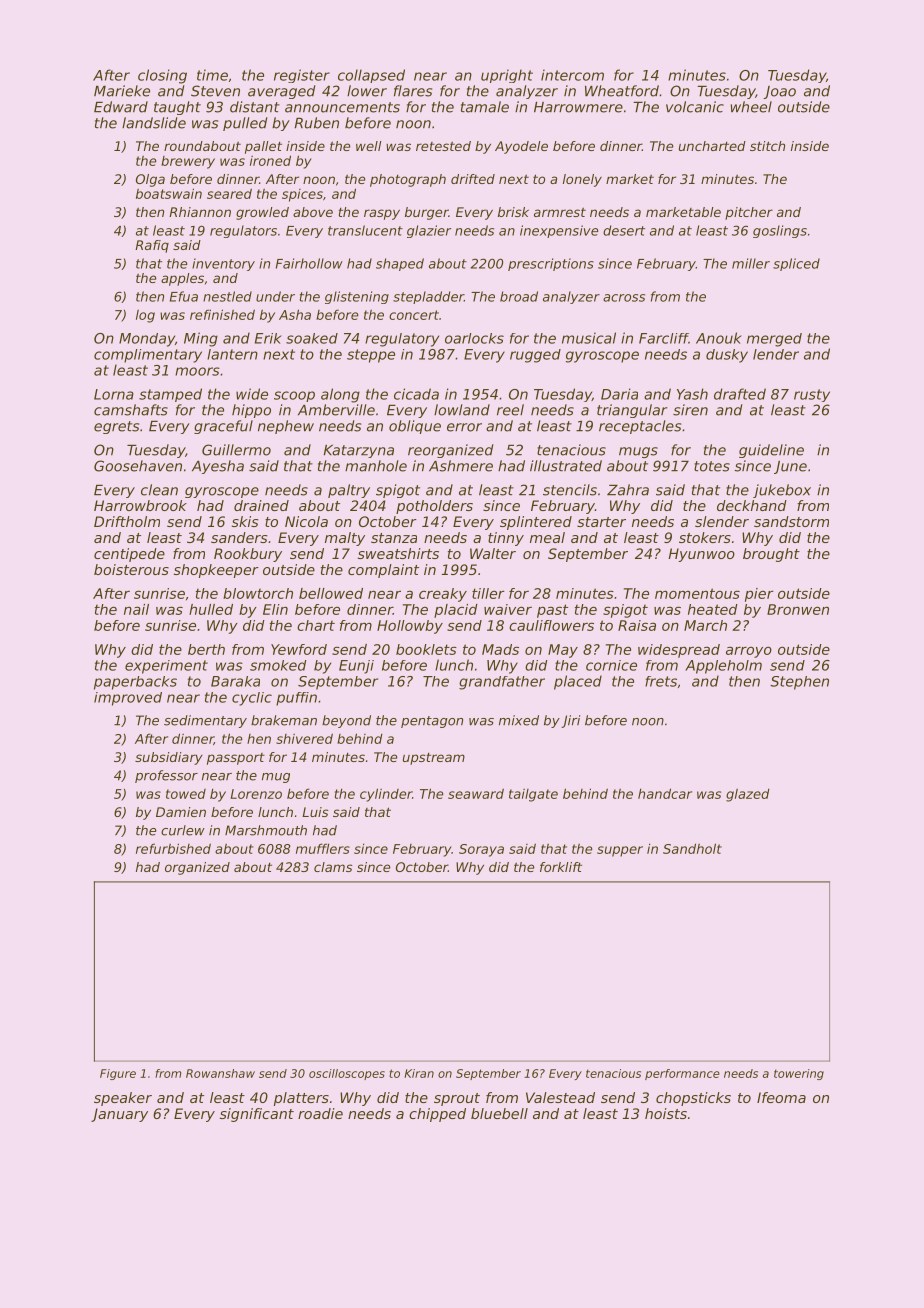 The height and width of the image is (1308, 924). What do you see at coordinates (419, 1073) in the image?
I see `Kiran` at bounding box center [419, 1073].
